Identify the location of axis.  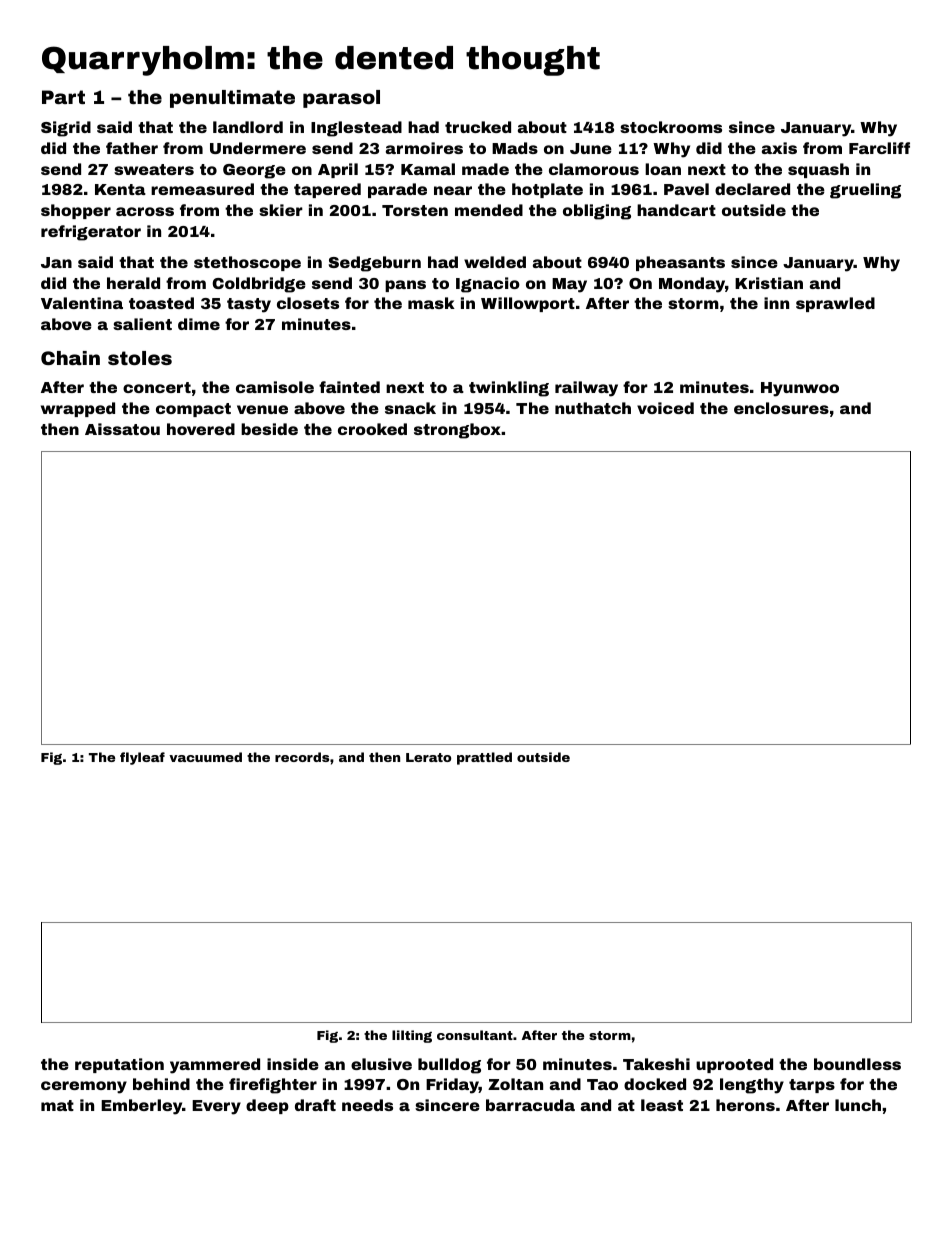
(779, 148).
